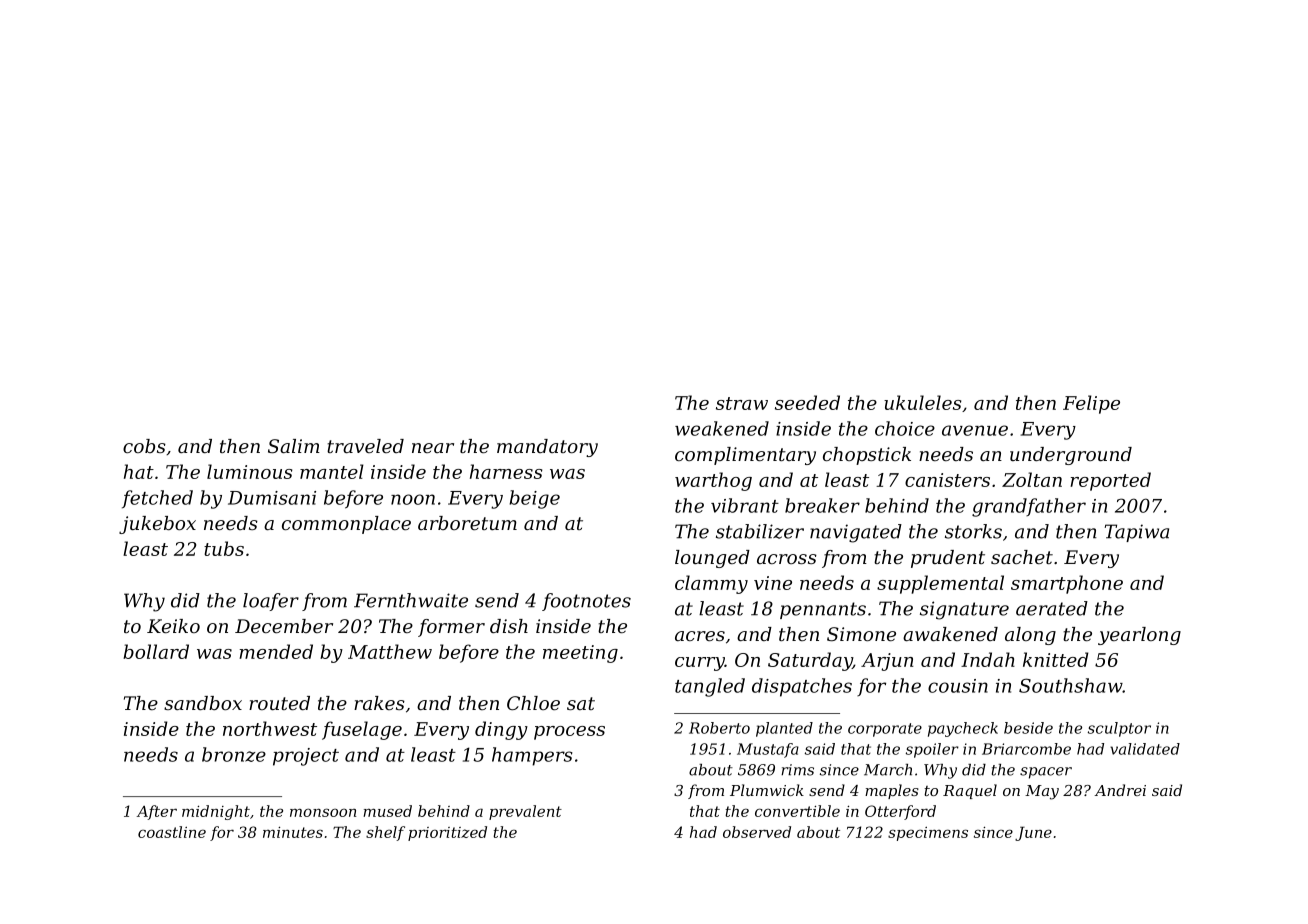 The width and height of the document is (1308, 924). I want to click on December, so click(284, 626).
